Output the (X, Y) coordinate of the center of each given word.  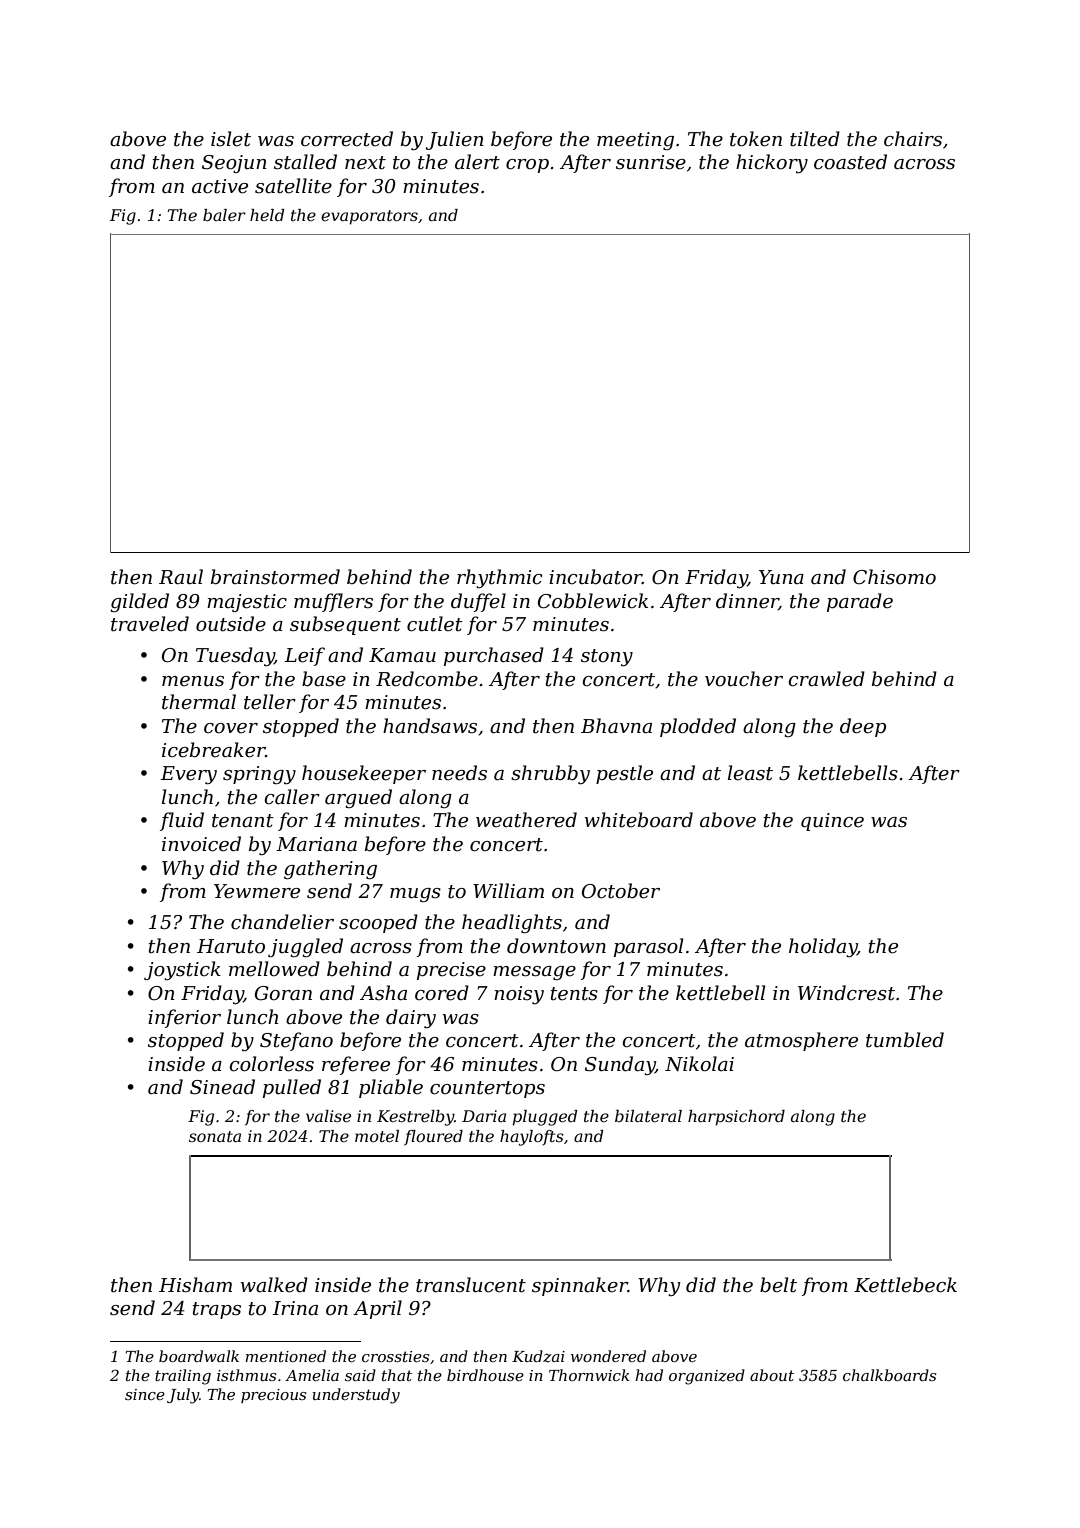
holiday (823, 947)
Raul (181, 577)
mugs (415, 895)
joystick (182, 970)
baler (224, 215)
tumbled (905, 1040)
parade (860, 602)
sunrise (651, 162)
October (621, 891)
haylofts (532, 1138)
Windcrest (846, 993)
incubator (595, 577)
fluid (182, 821)
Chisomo (894, 577)
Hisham (195, 1285)
